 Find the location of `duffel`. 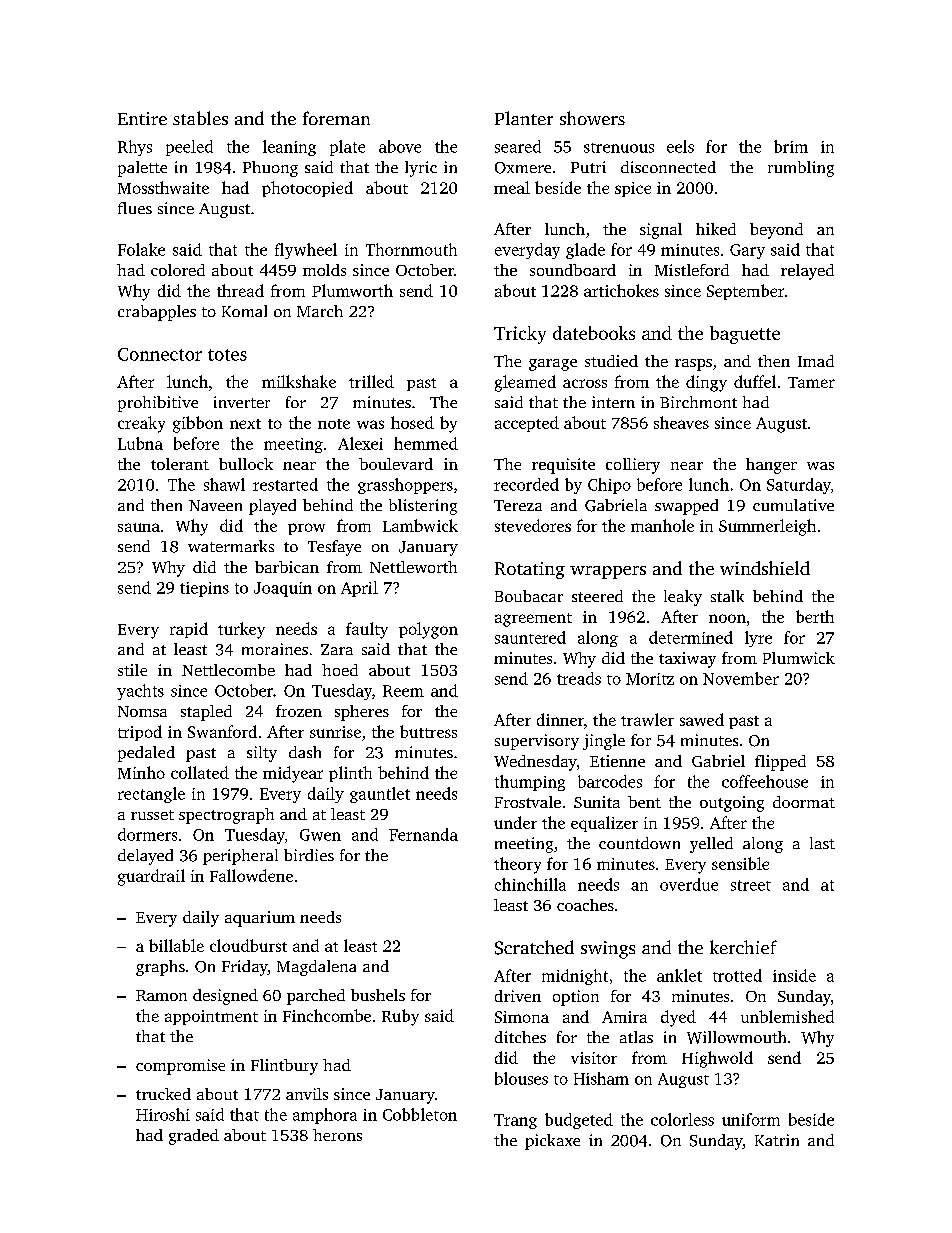

duffel is located at coordinates (755, 381).
